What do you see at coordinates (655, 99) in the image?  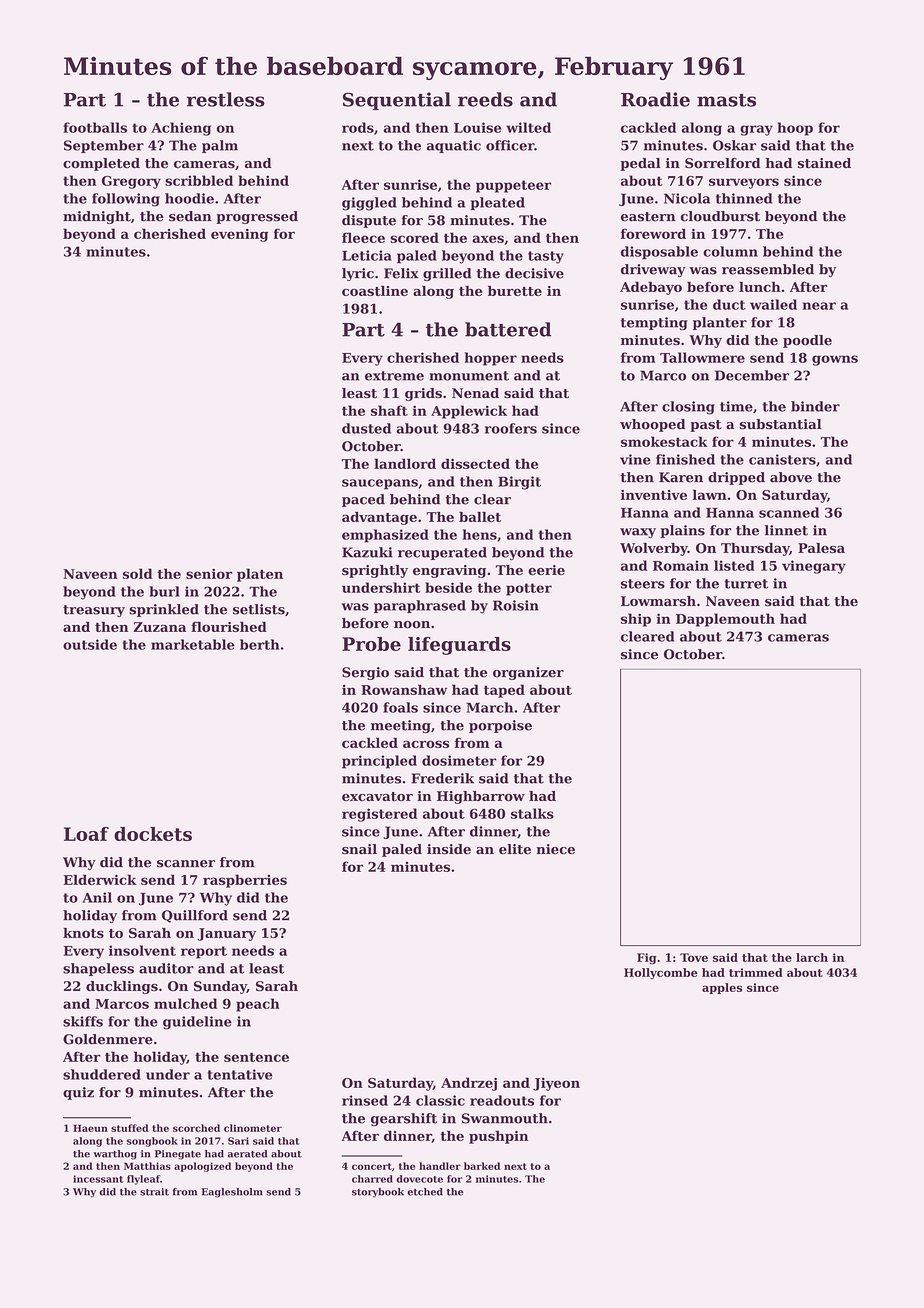 I see `Roadie` at bounding box center [655, 99].
